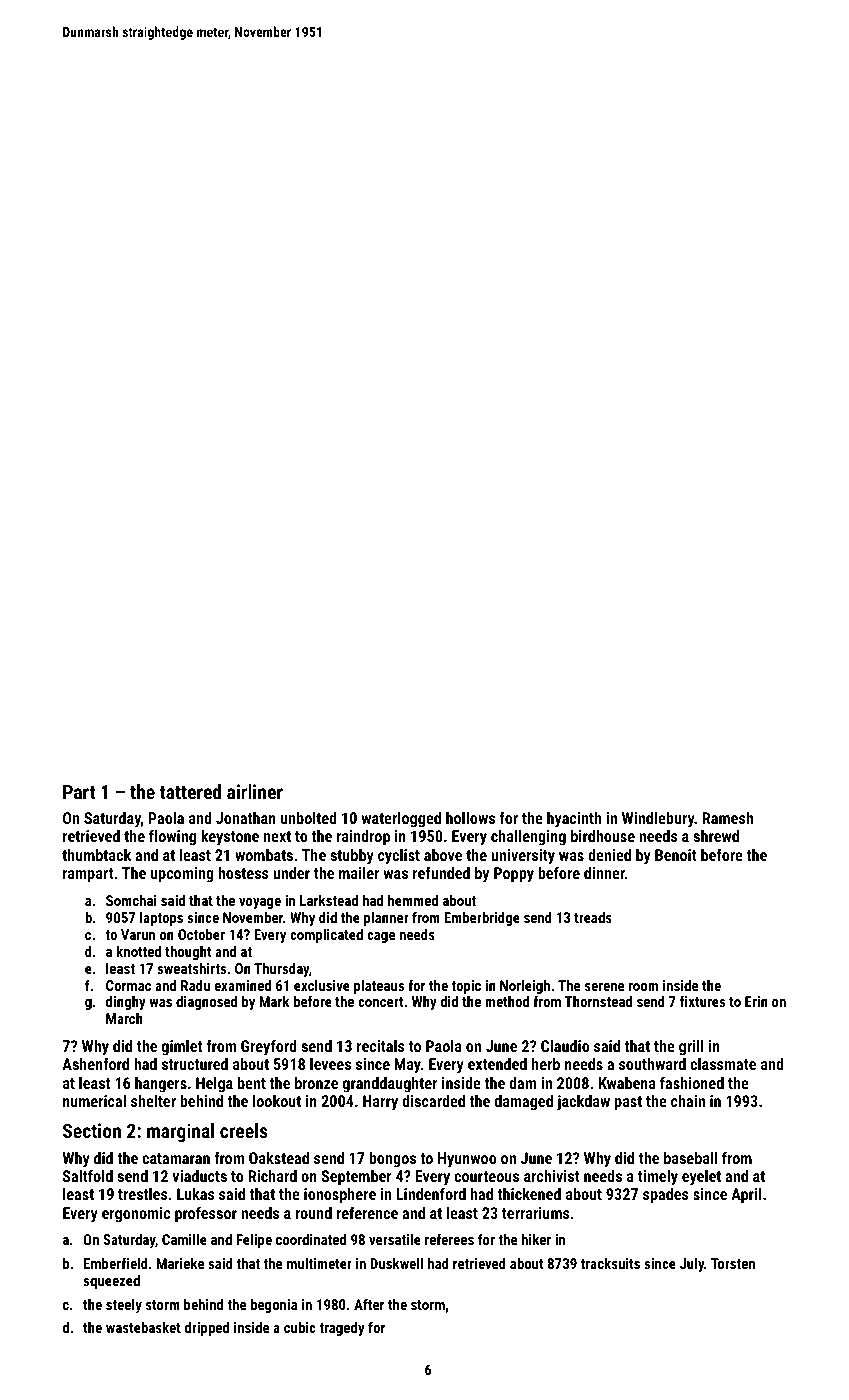 This page has height=1400, width=849. I want to click on tattered, so click(190, 791).
